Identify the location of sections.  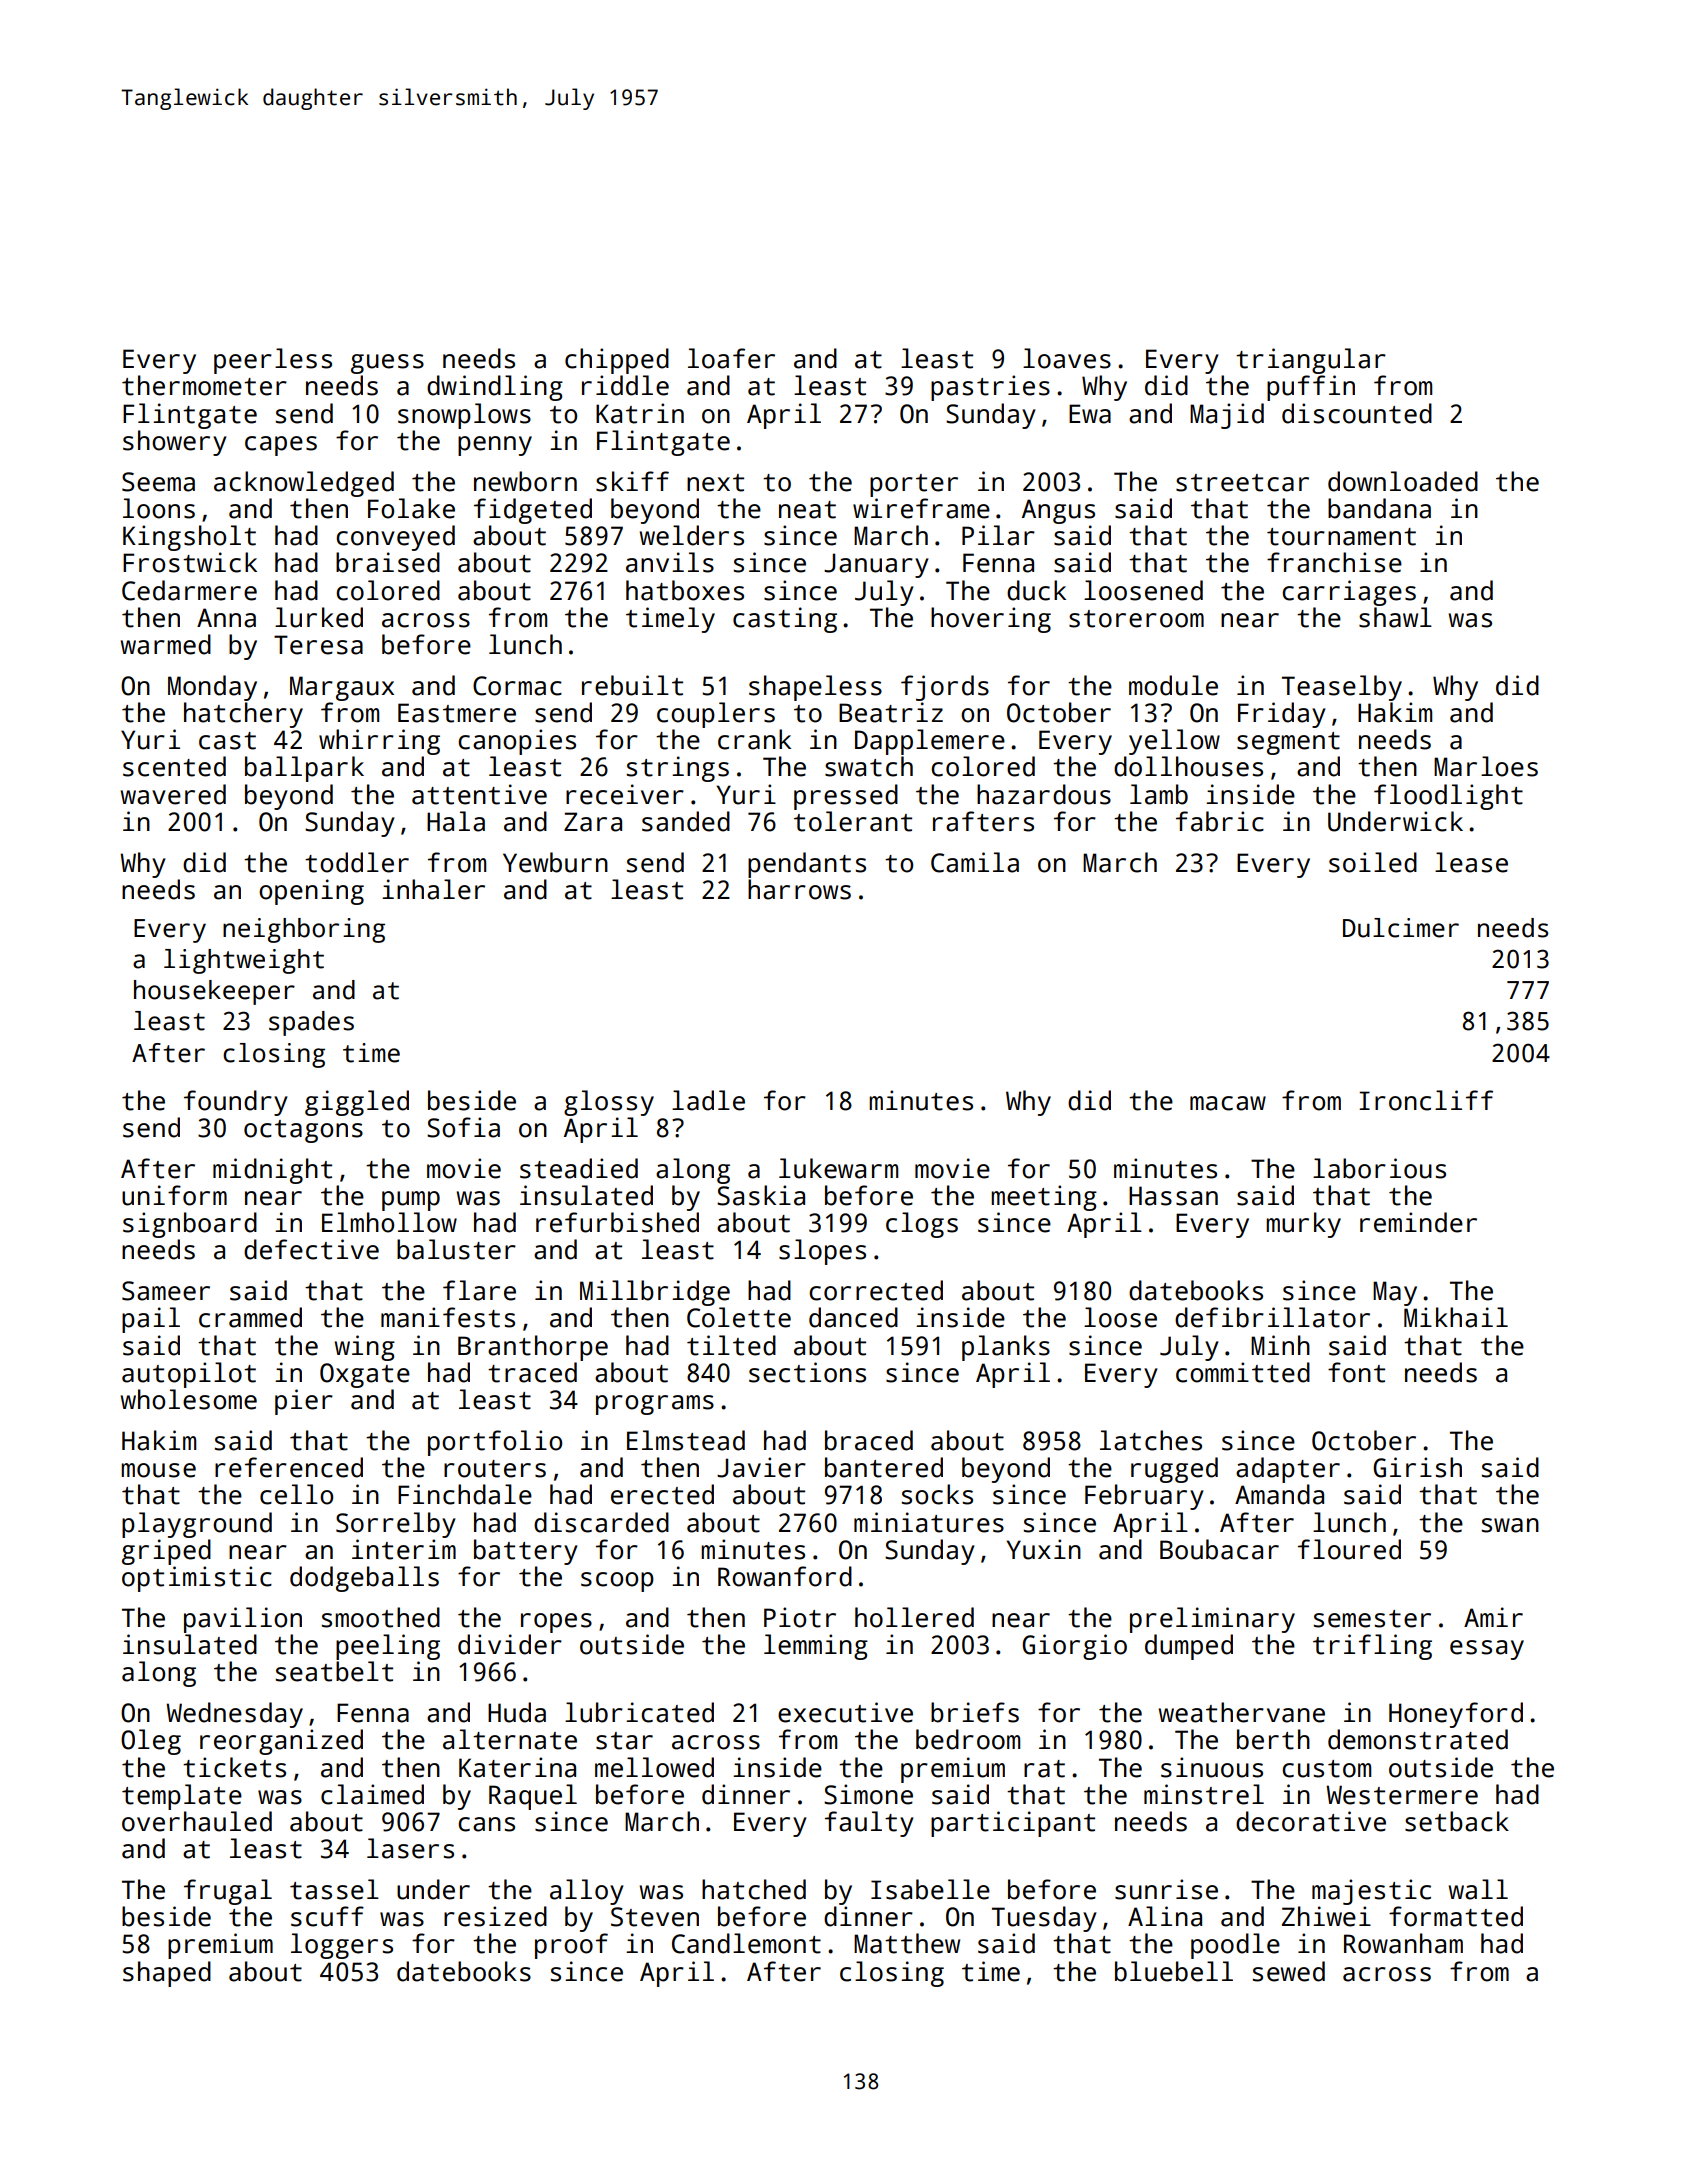
(807, 1372).
